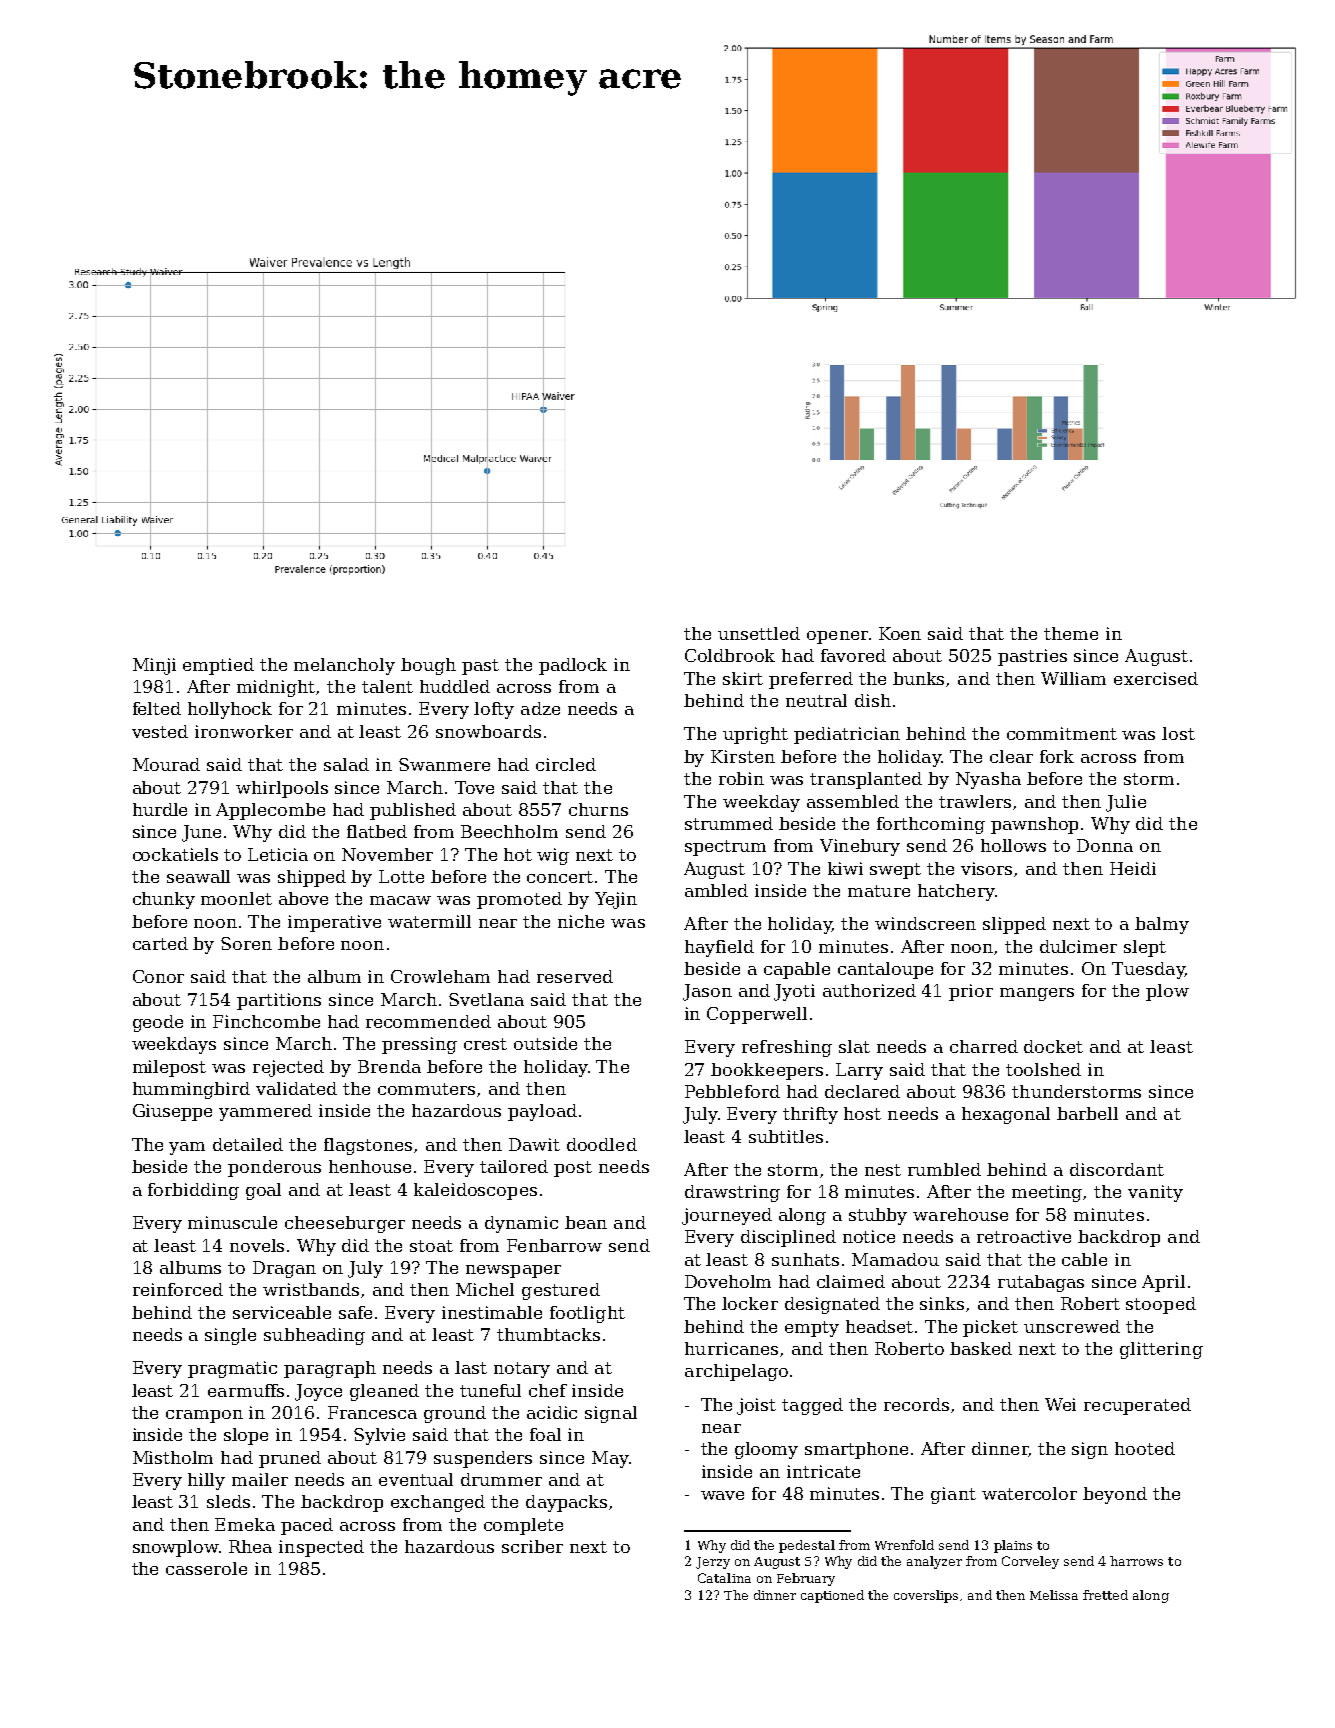 The width and height of the image is (1335, 1728). I want to click on Catalina, so click(724, 1578).
